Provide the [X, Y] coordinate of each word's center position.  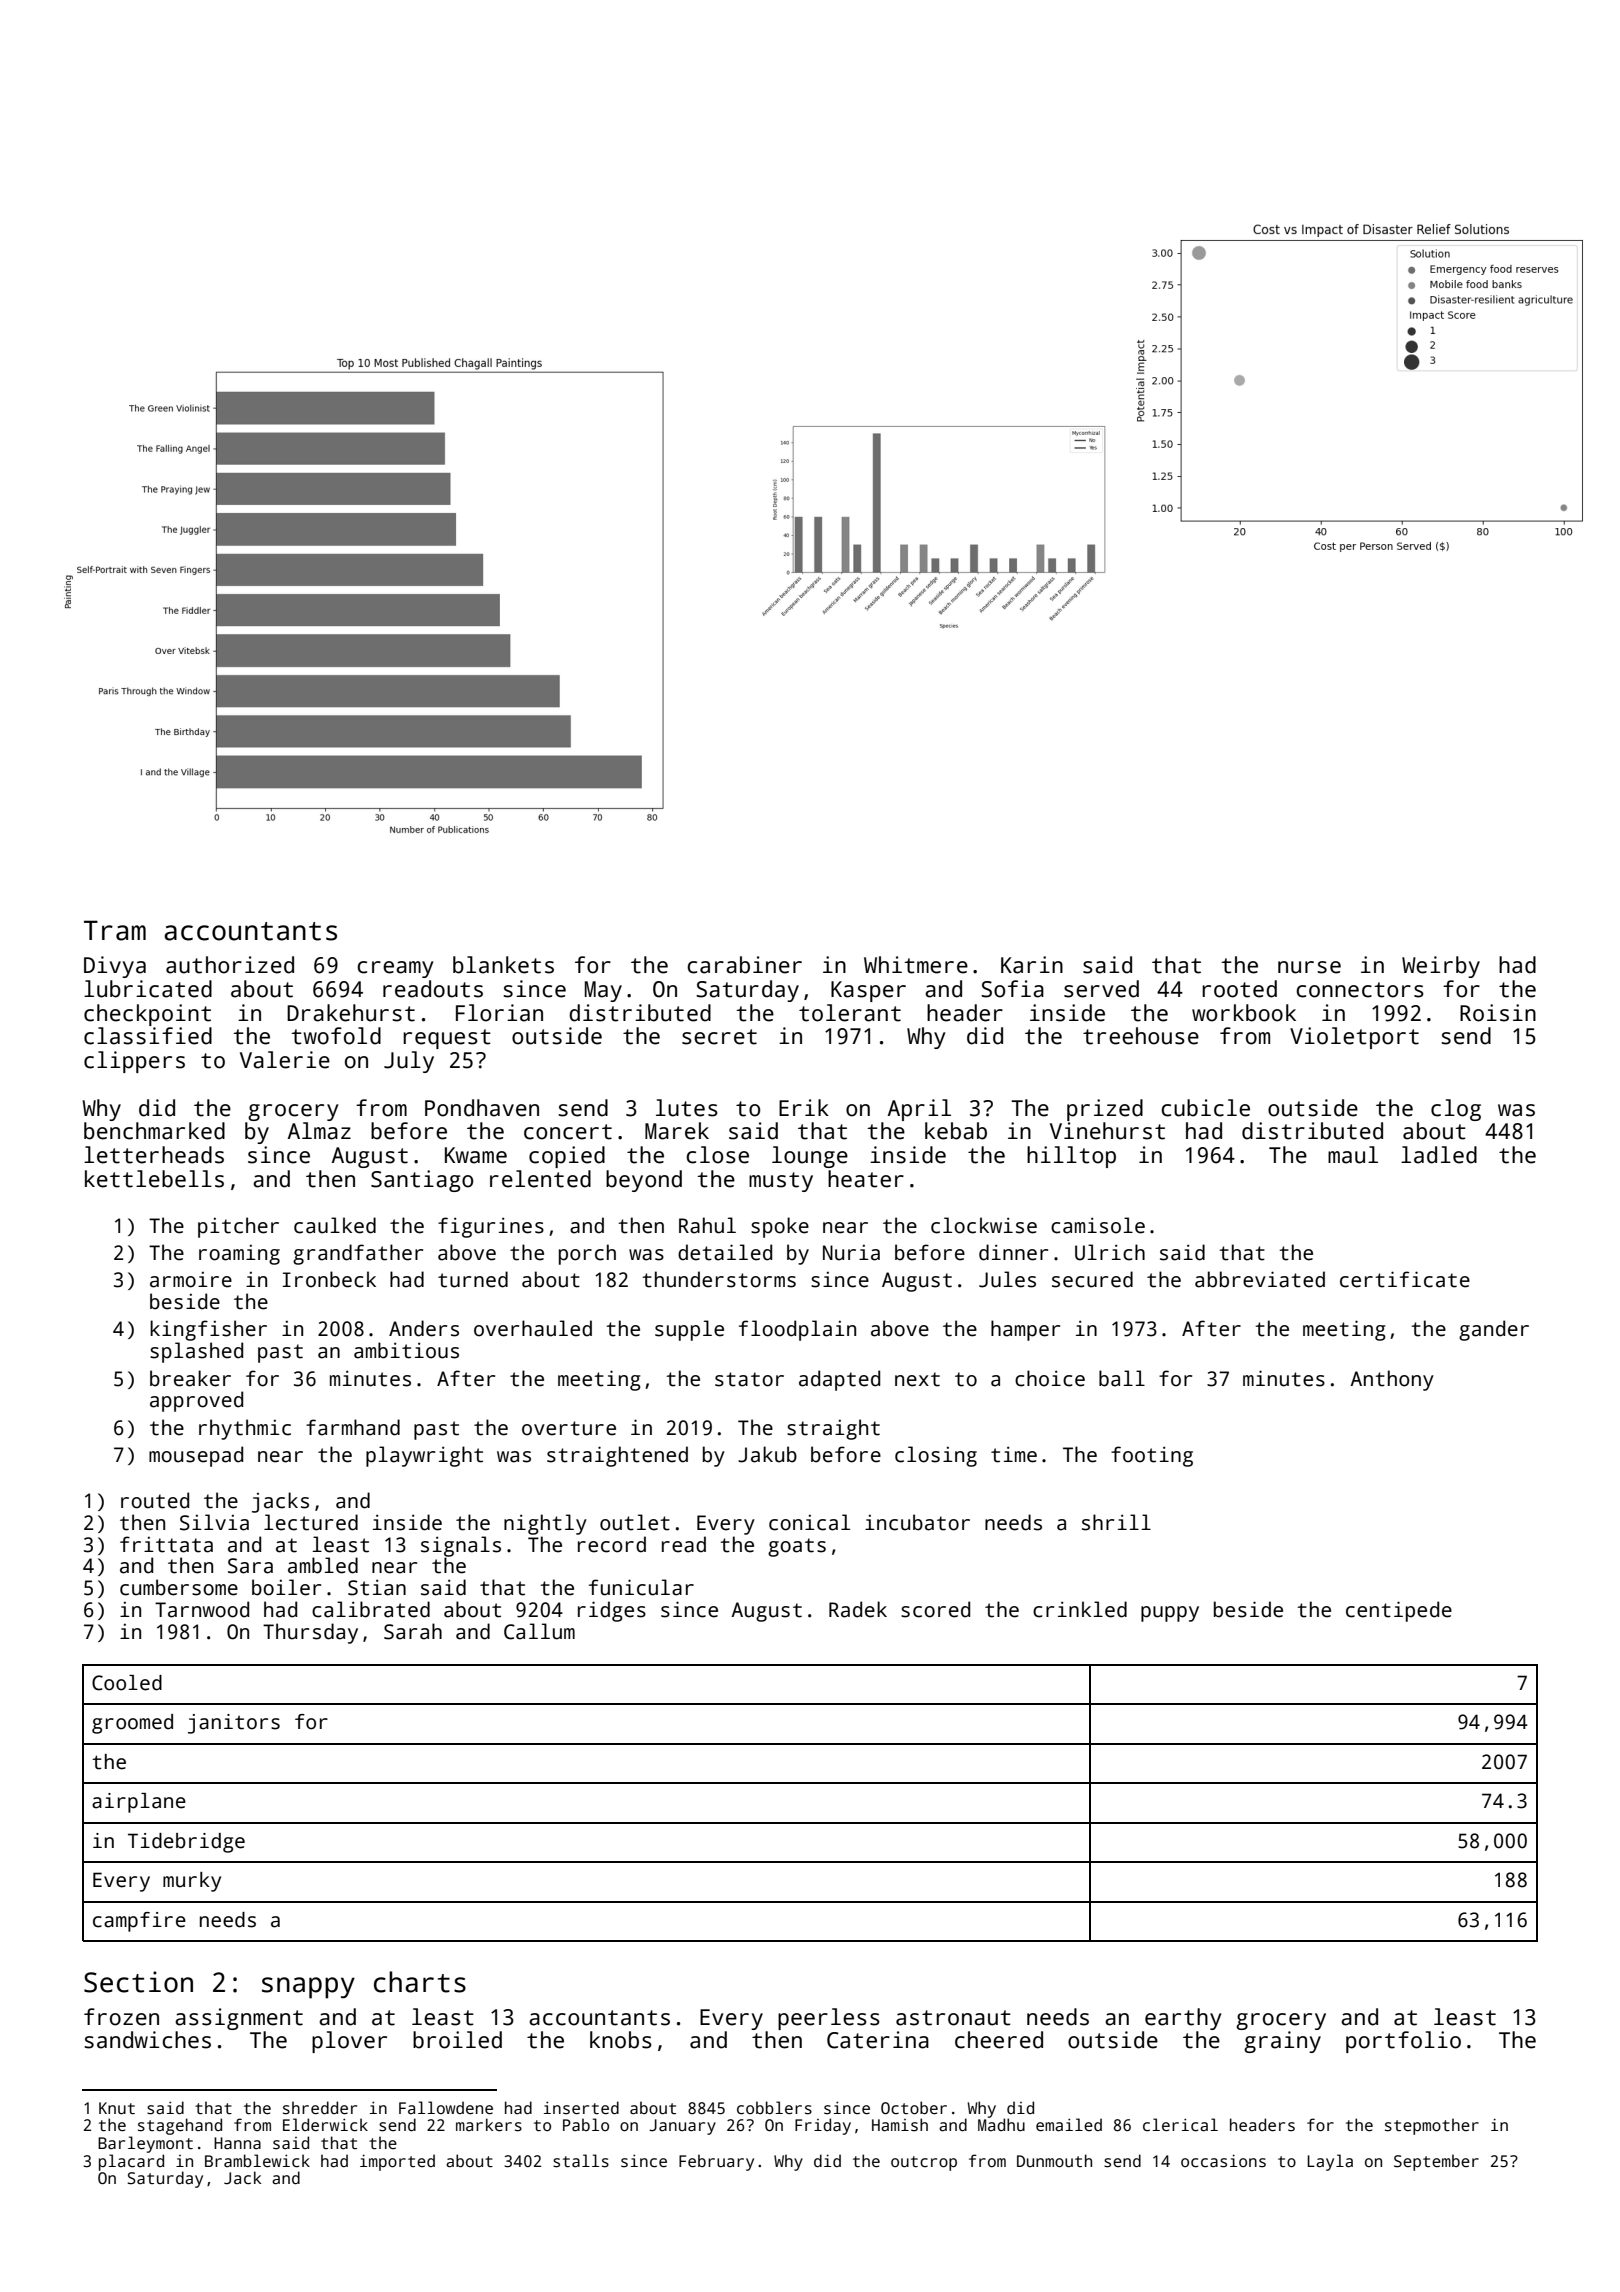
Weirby [1441, 967]
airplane [139, 1803]
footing [1152, 1456]
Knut [117, 2108]
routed [155, 1500]
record [612, 1544]
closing [936, 1456]
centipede [1399, 1611]
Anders [424, 1328]
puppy [1170, 1614]
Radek [858, 1609]
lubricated [148, 989]
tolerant [850, 1013]
